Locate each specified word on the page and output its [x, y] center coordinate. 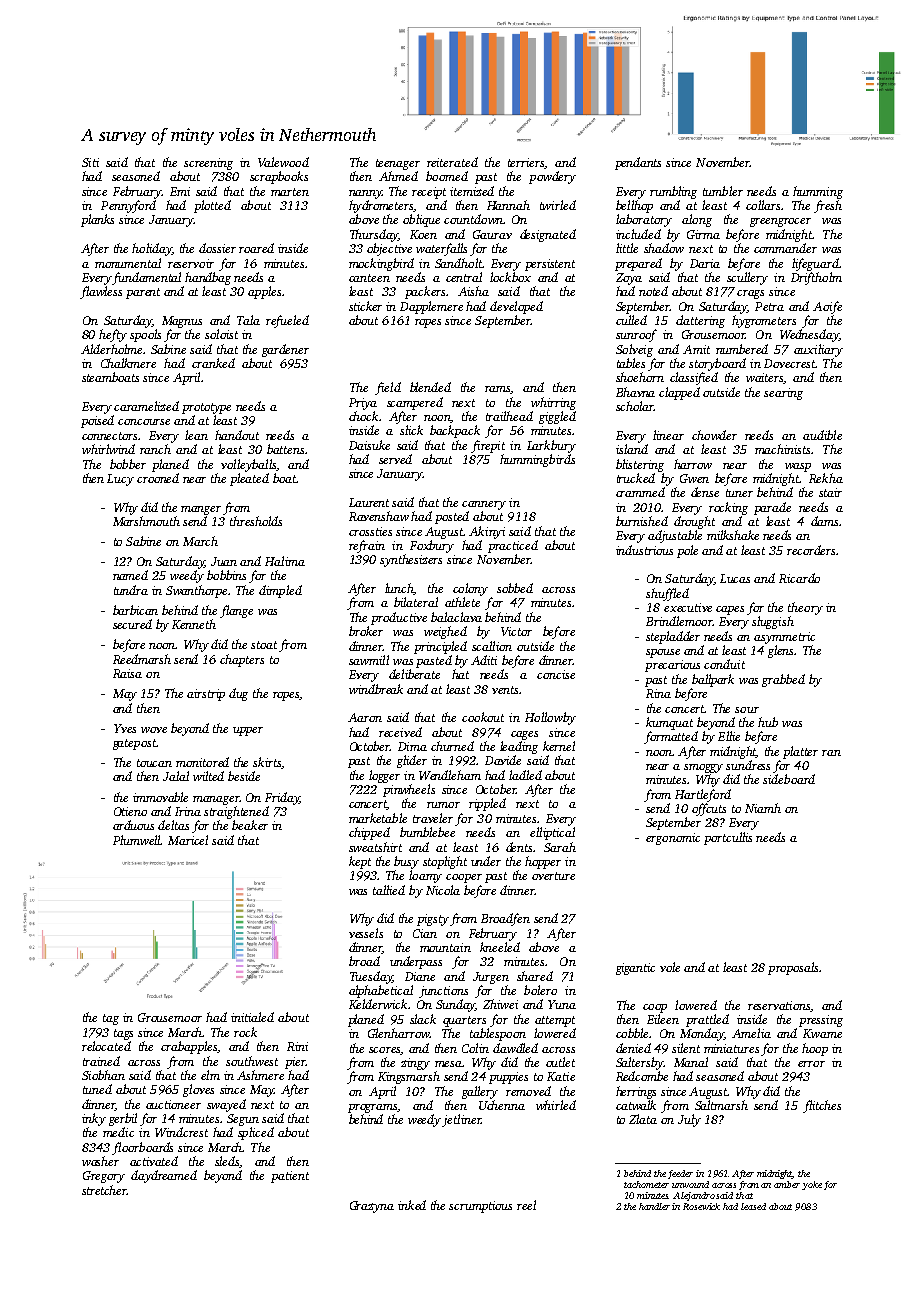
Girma [703, 234]
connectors [109, 436]
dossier [217, 248]
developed [516, 307]
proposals [793, 968]
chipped [369, 833]
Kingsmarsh [409, 1077]
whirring [553, 403]
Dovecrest [789, 363]
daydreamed [164, 1176]
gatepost [134, 744]
